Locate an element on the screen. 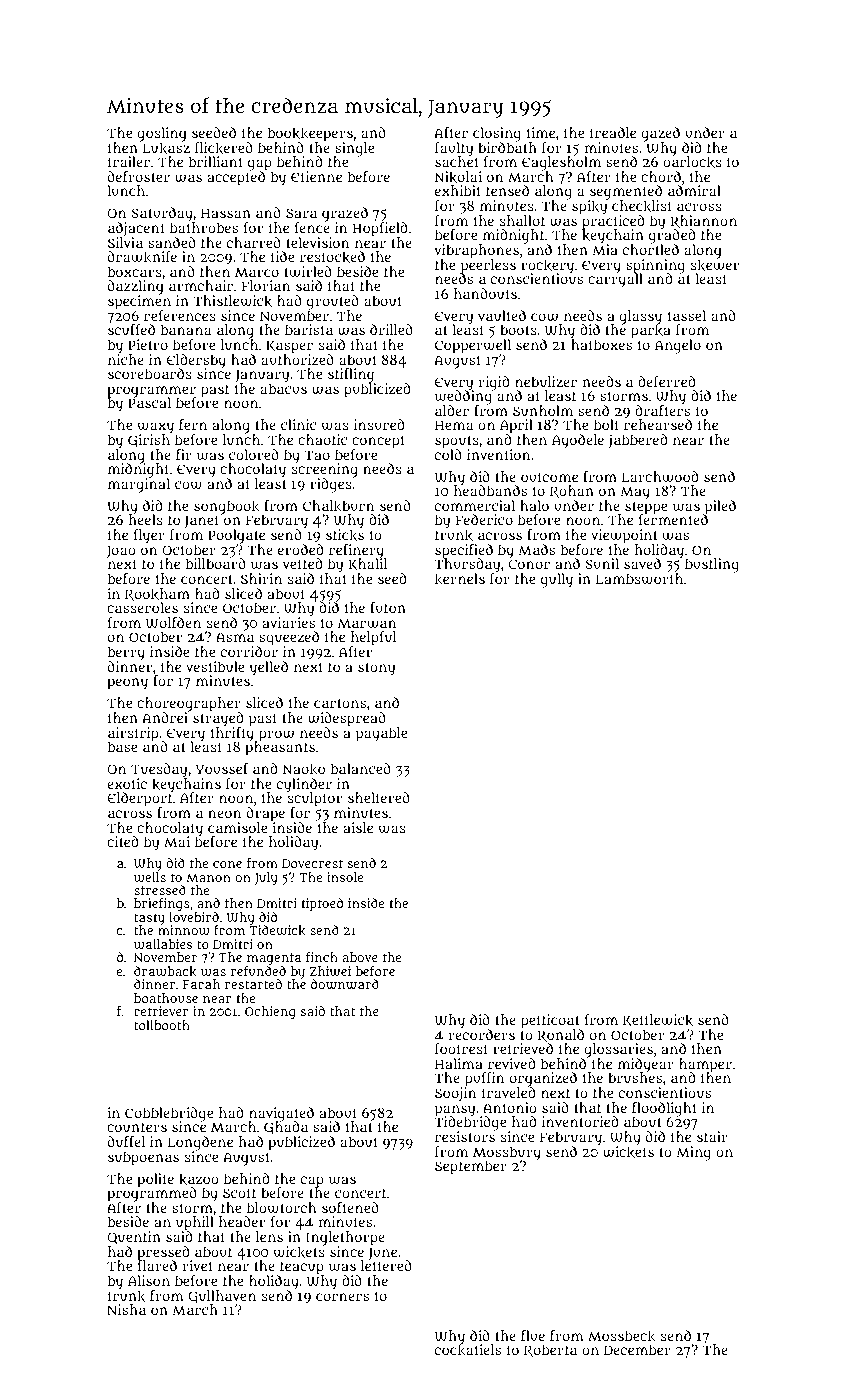 Image resolution: width=849 pixels, height=1400 pixels. songbook is located at coordinates (228, 507).
